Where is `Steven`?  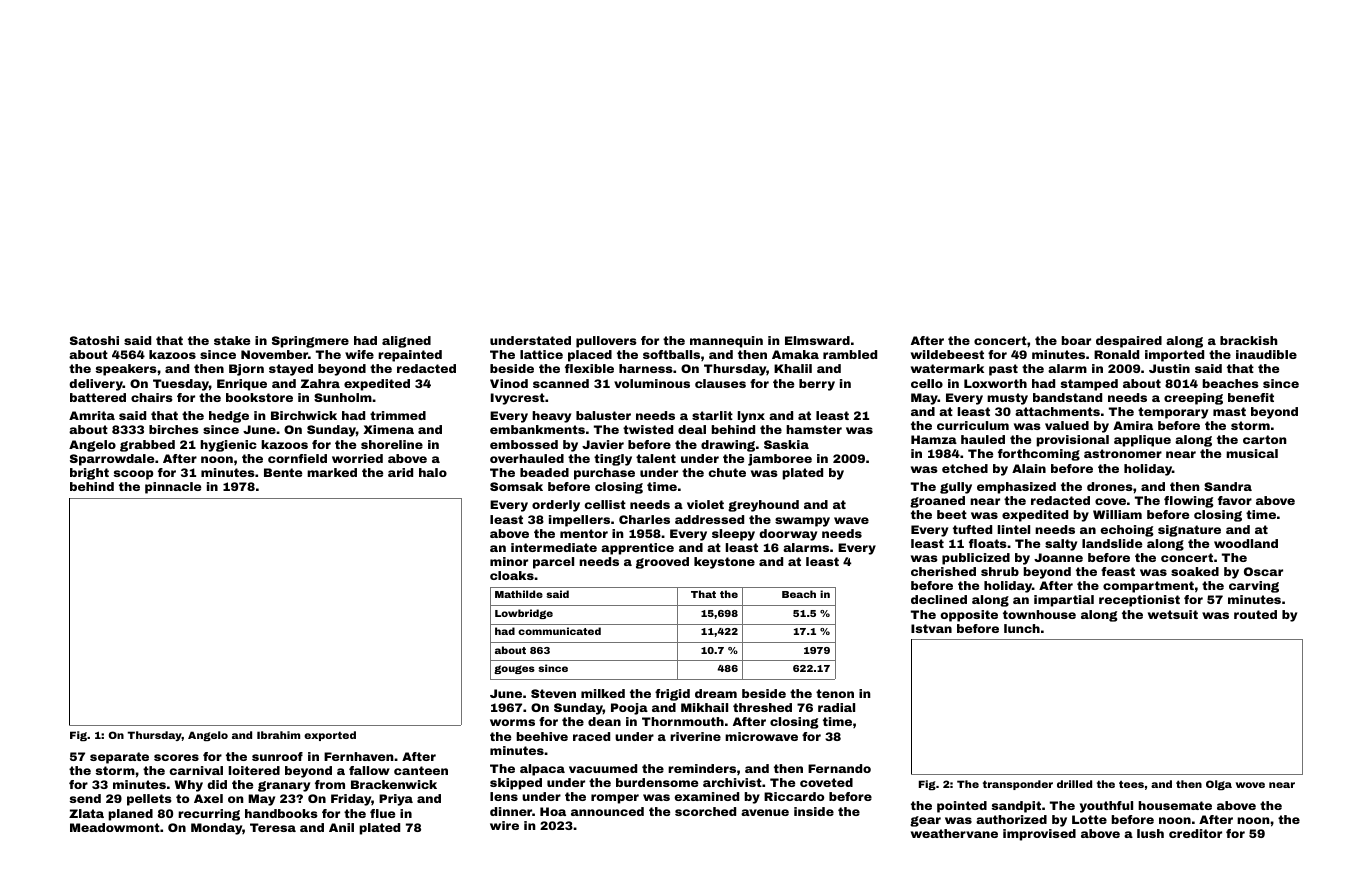
Steven is located at coordinates (553, 693).
